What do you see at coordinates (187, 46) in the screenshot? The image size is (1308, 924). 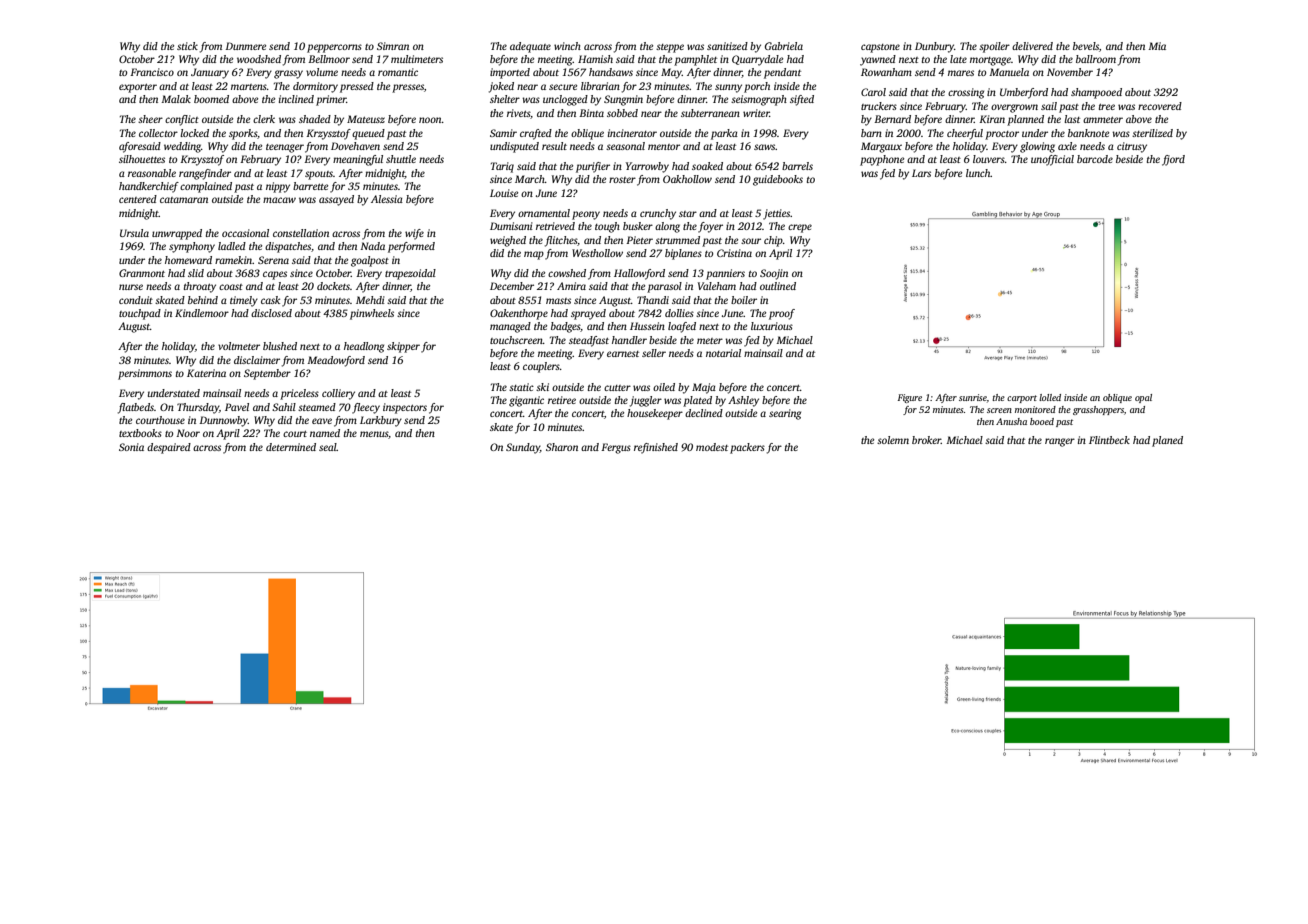 I see `stick` at bounding box center [187, 46].
